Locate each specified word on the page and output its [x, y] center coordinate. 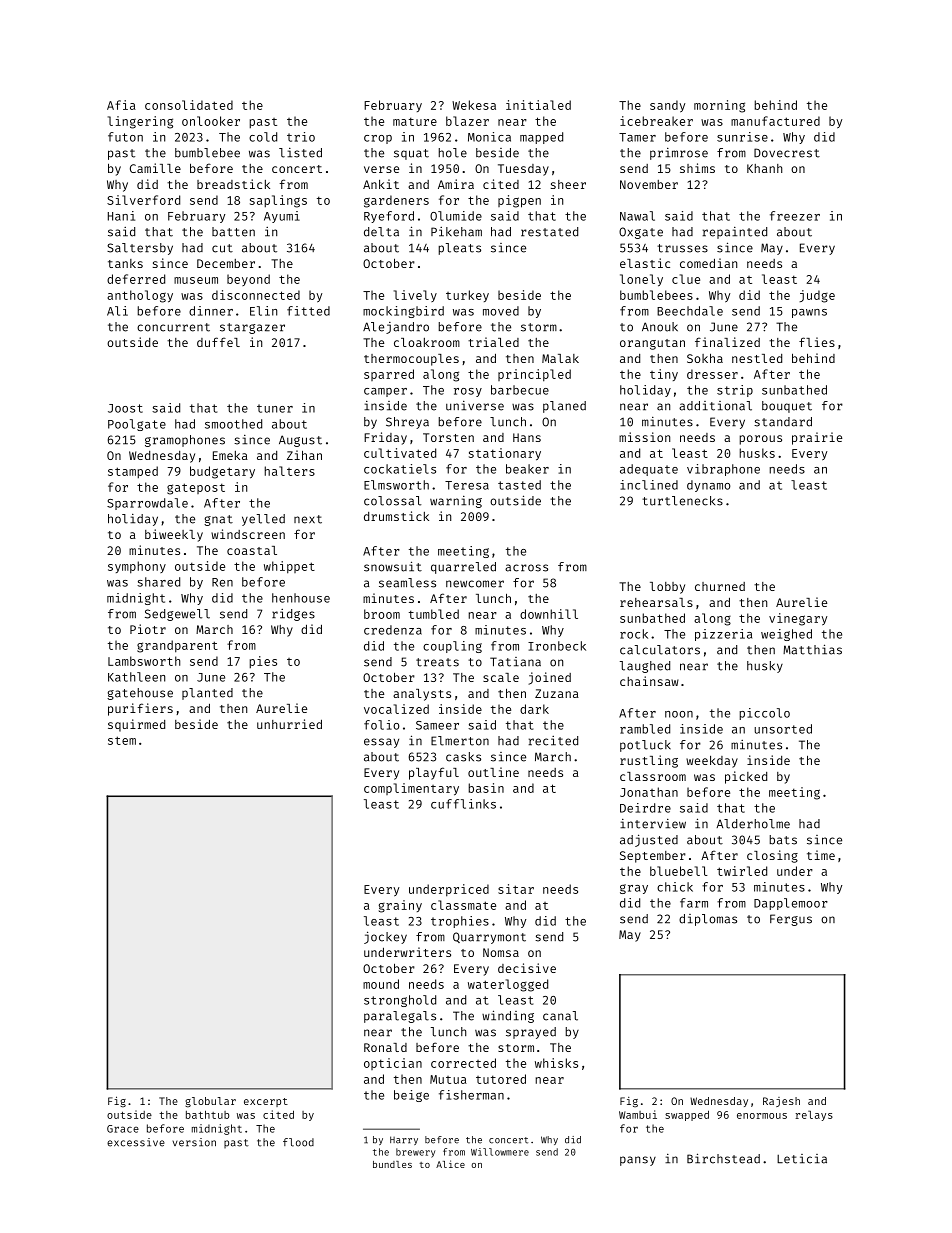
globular [210, 1102]
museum [196, 280]
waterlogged [508, 985]
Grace [123, 1129]
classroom [653, 776]
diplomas [708, 920]
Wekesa [474, 105]
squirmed [136, 725]
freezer [795, 216]
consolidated [189, 105]
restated [549, 232]
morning [719, 106]
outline [493, 772]
